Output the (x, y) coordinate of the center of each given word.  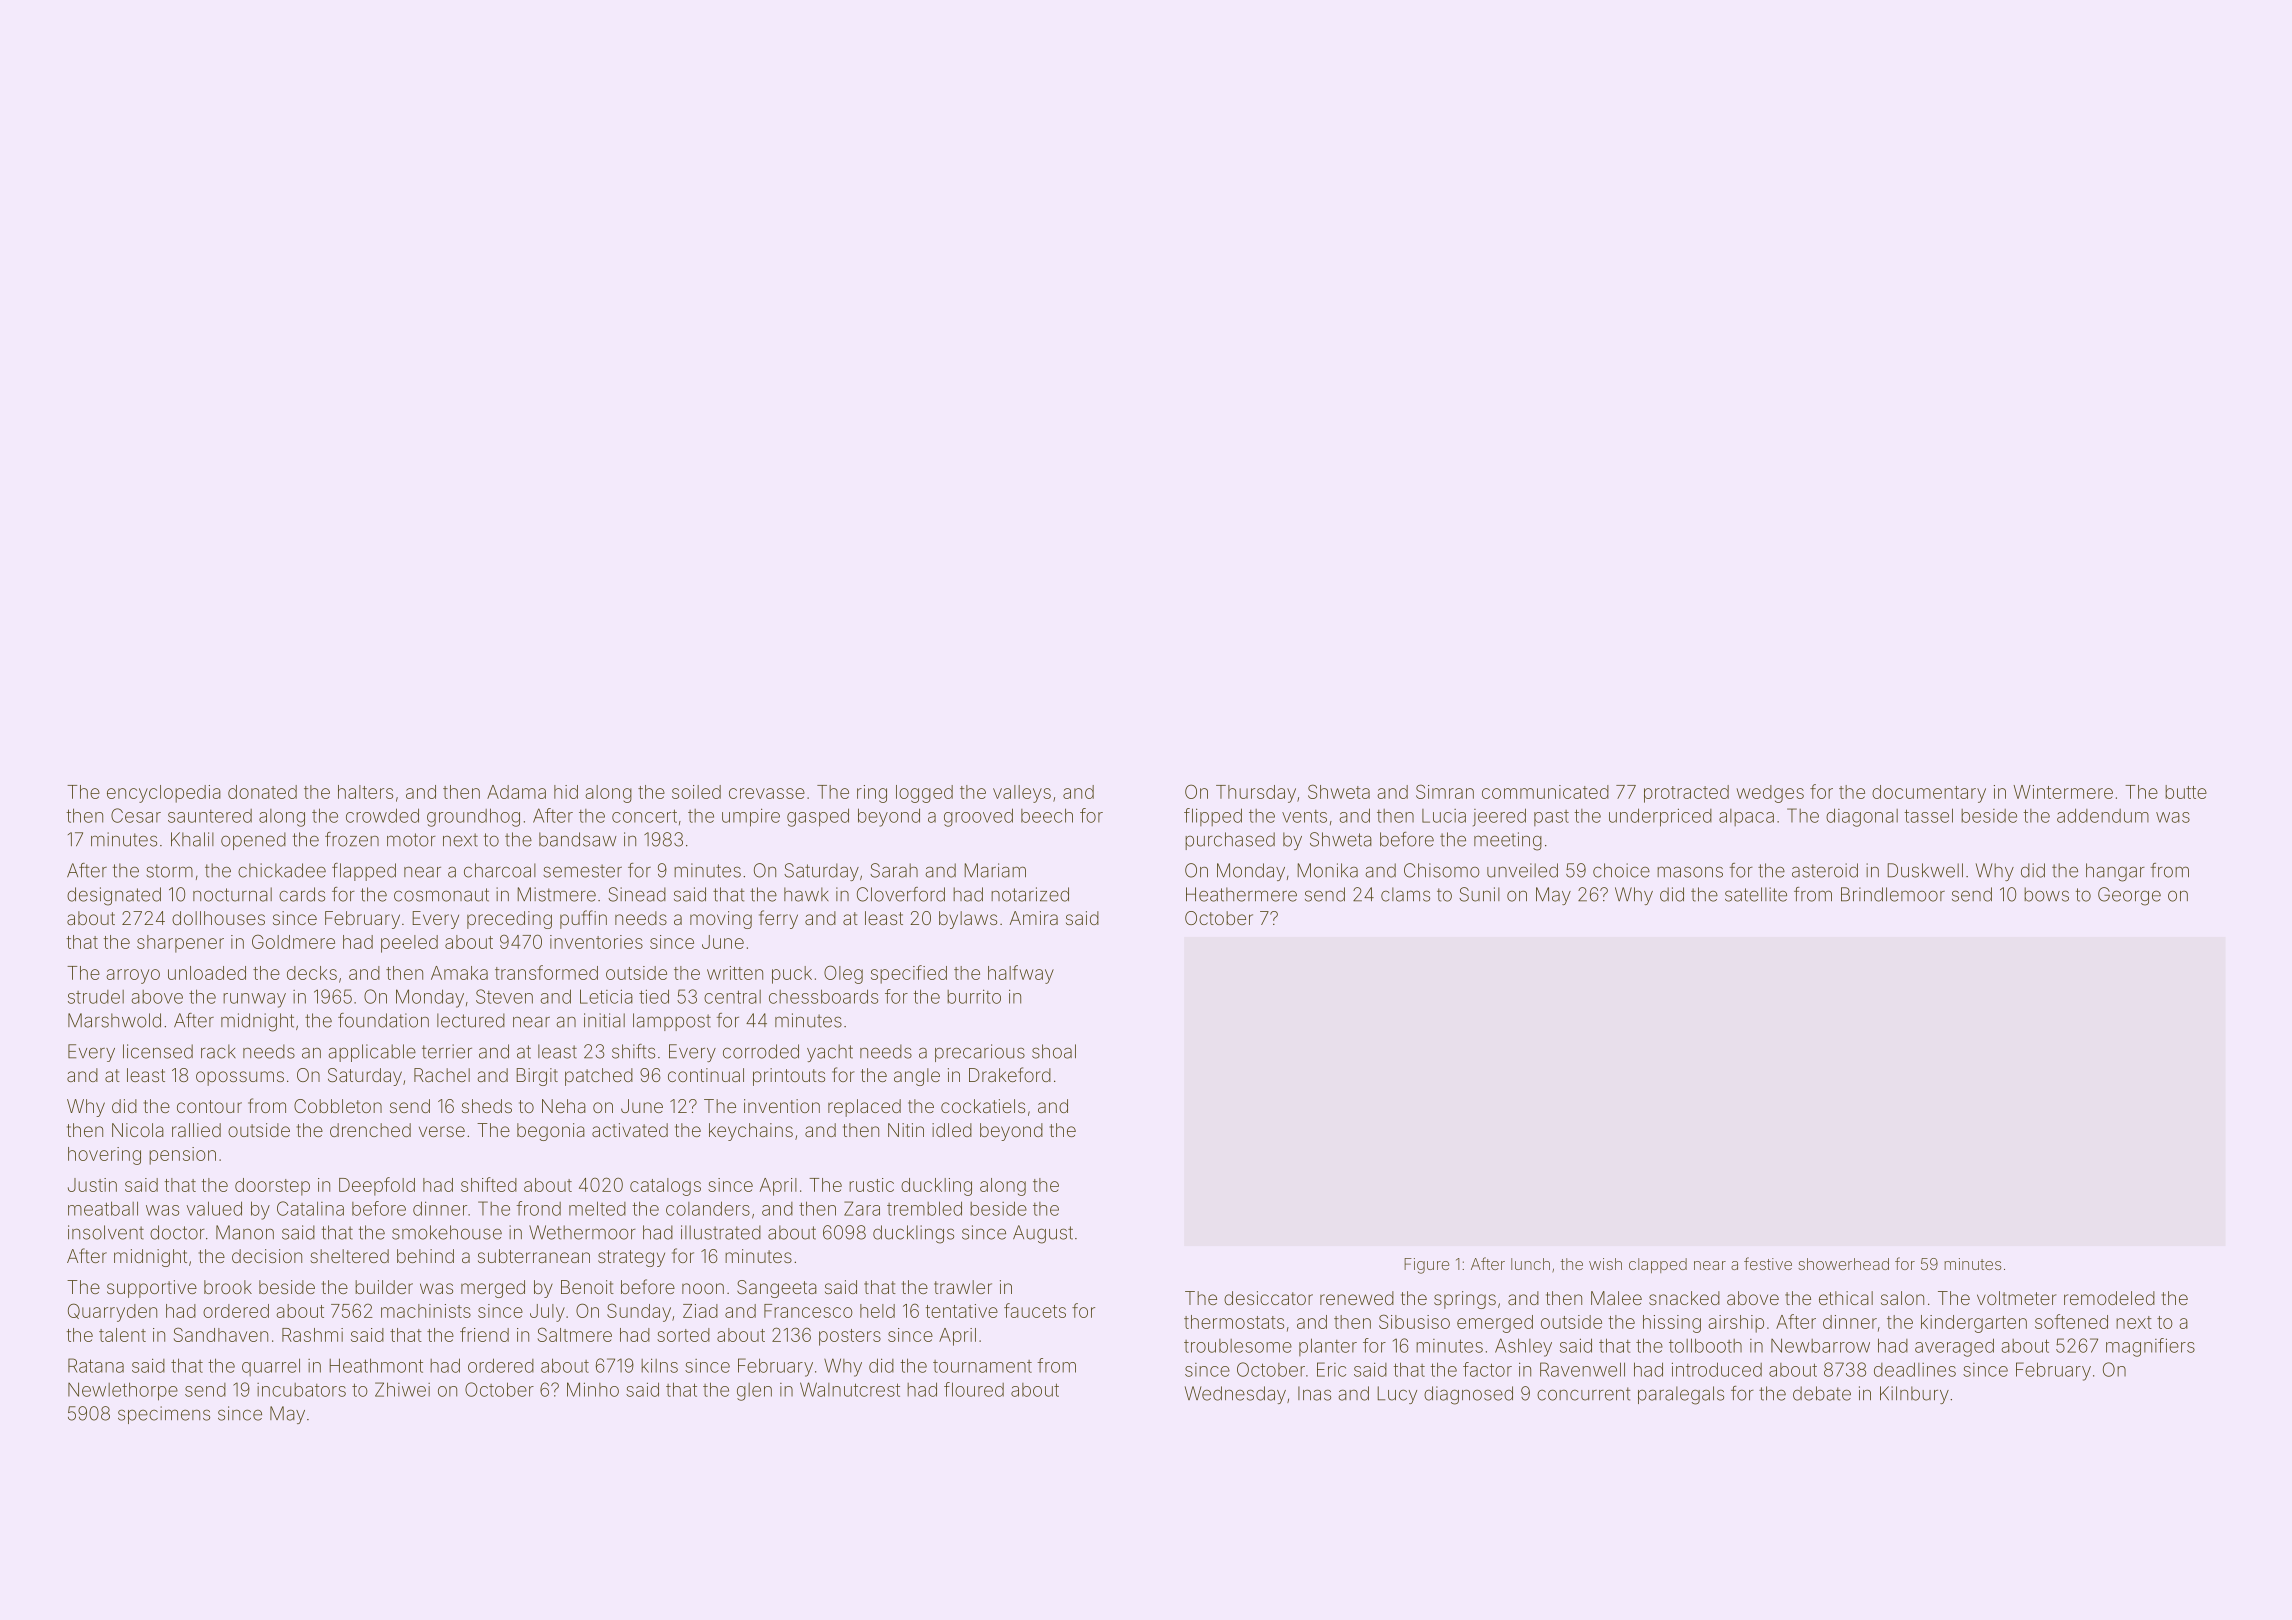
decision (267, 1256)
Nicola (138, 1130)
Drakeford (1010, 1074)
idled (952, 1130)
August (1043, 1234)
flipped (1213, 817)
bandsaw (578, 839)
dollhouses (218, 918)
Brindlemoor (1893, 894)
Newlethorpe (123, 1391)
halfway (1021, 974)
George (2129, 896)
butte (2186, 792)
